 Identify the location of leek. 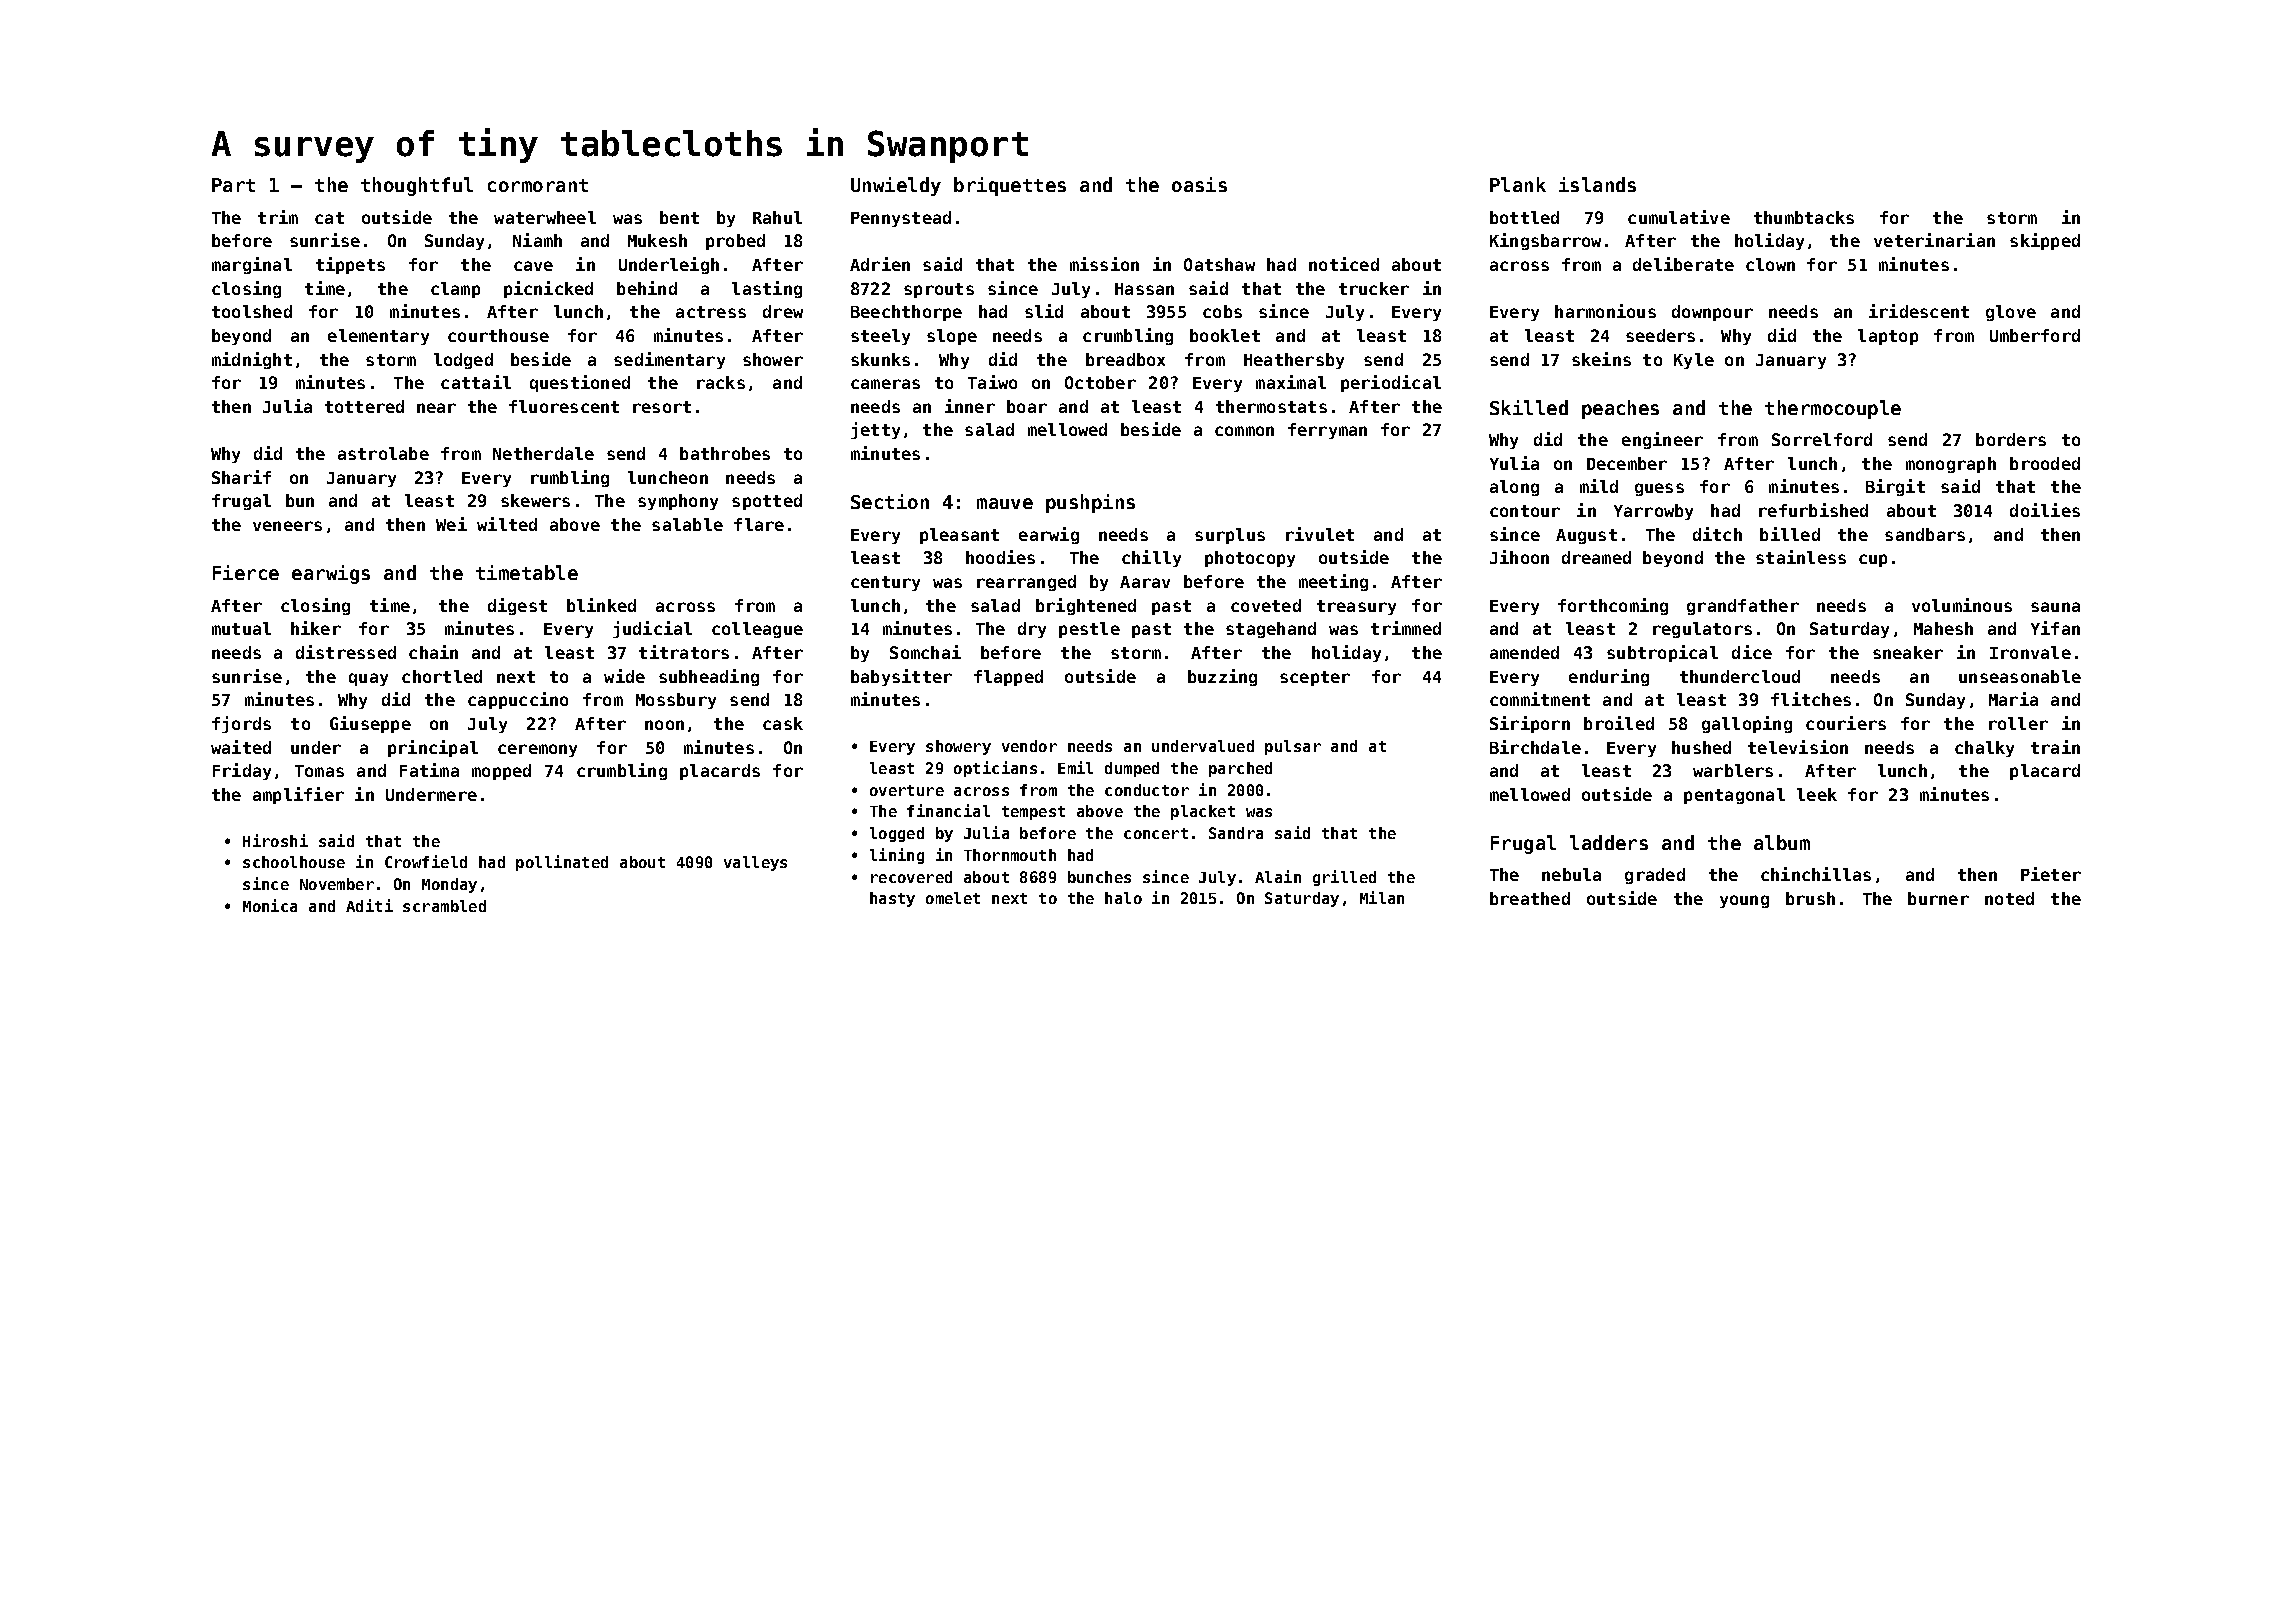
(1817, 794).
